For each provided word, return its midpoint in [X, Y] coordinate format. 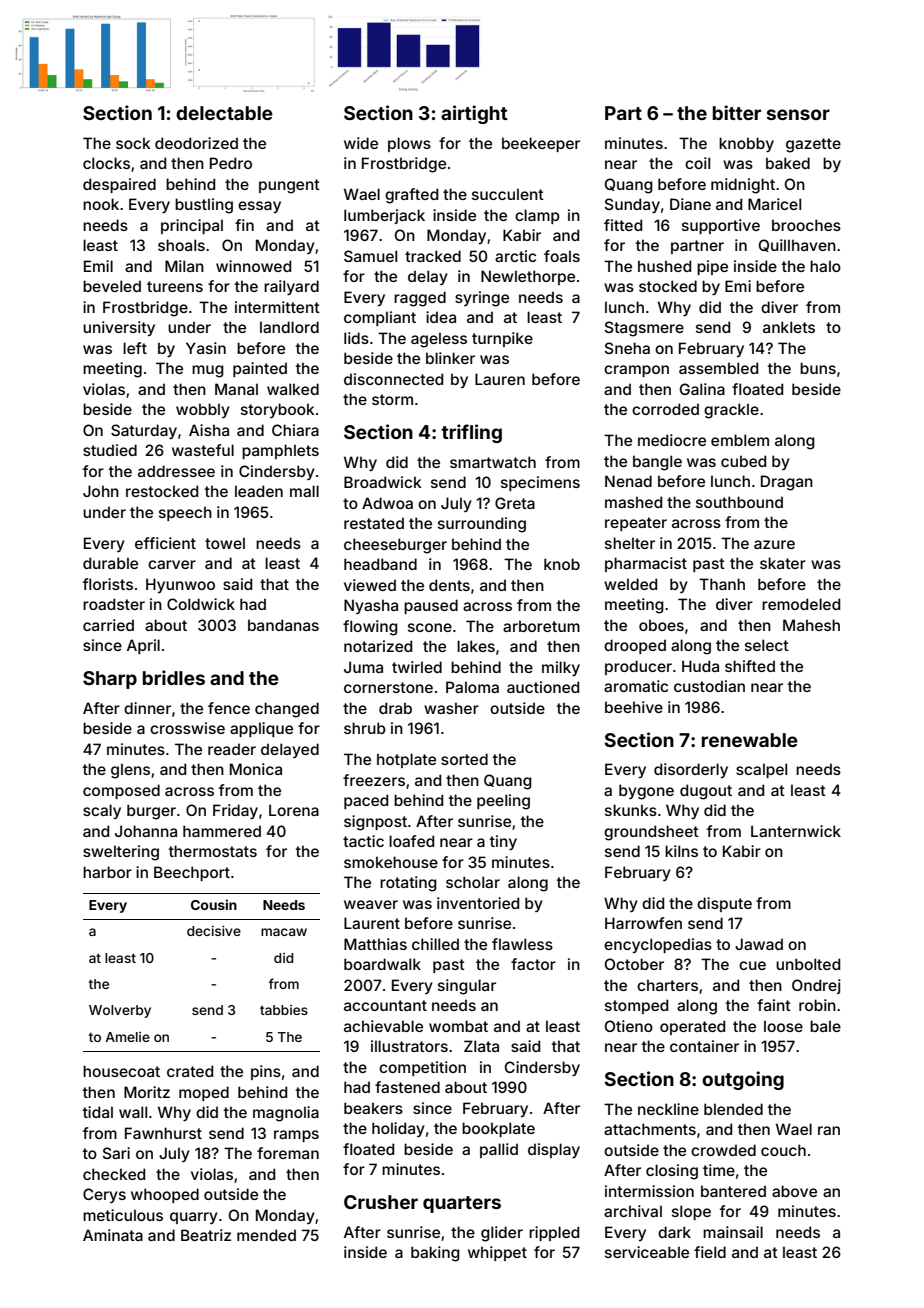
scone [430, 627]
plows [409, 144]
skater [783, 563]
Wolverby [120, 1011]
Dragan [787, 483]
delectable [224, 113]
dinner [147, 708]
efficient [165, 543]
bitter [737, 112]
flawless [522, 944]
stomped [636, 1006]
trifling [472, 433]
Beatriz [206, 1235]
